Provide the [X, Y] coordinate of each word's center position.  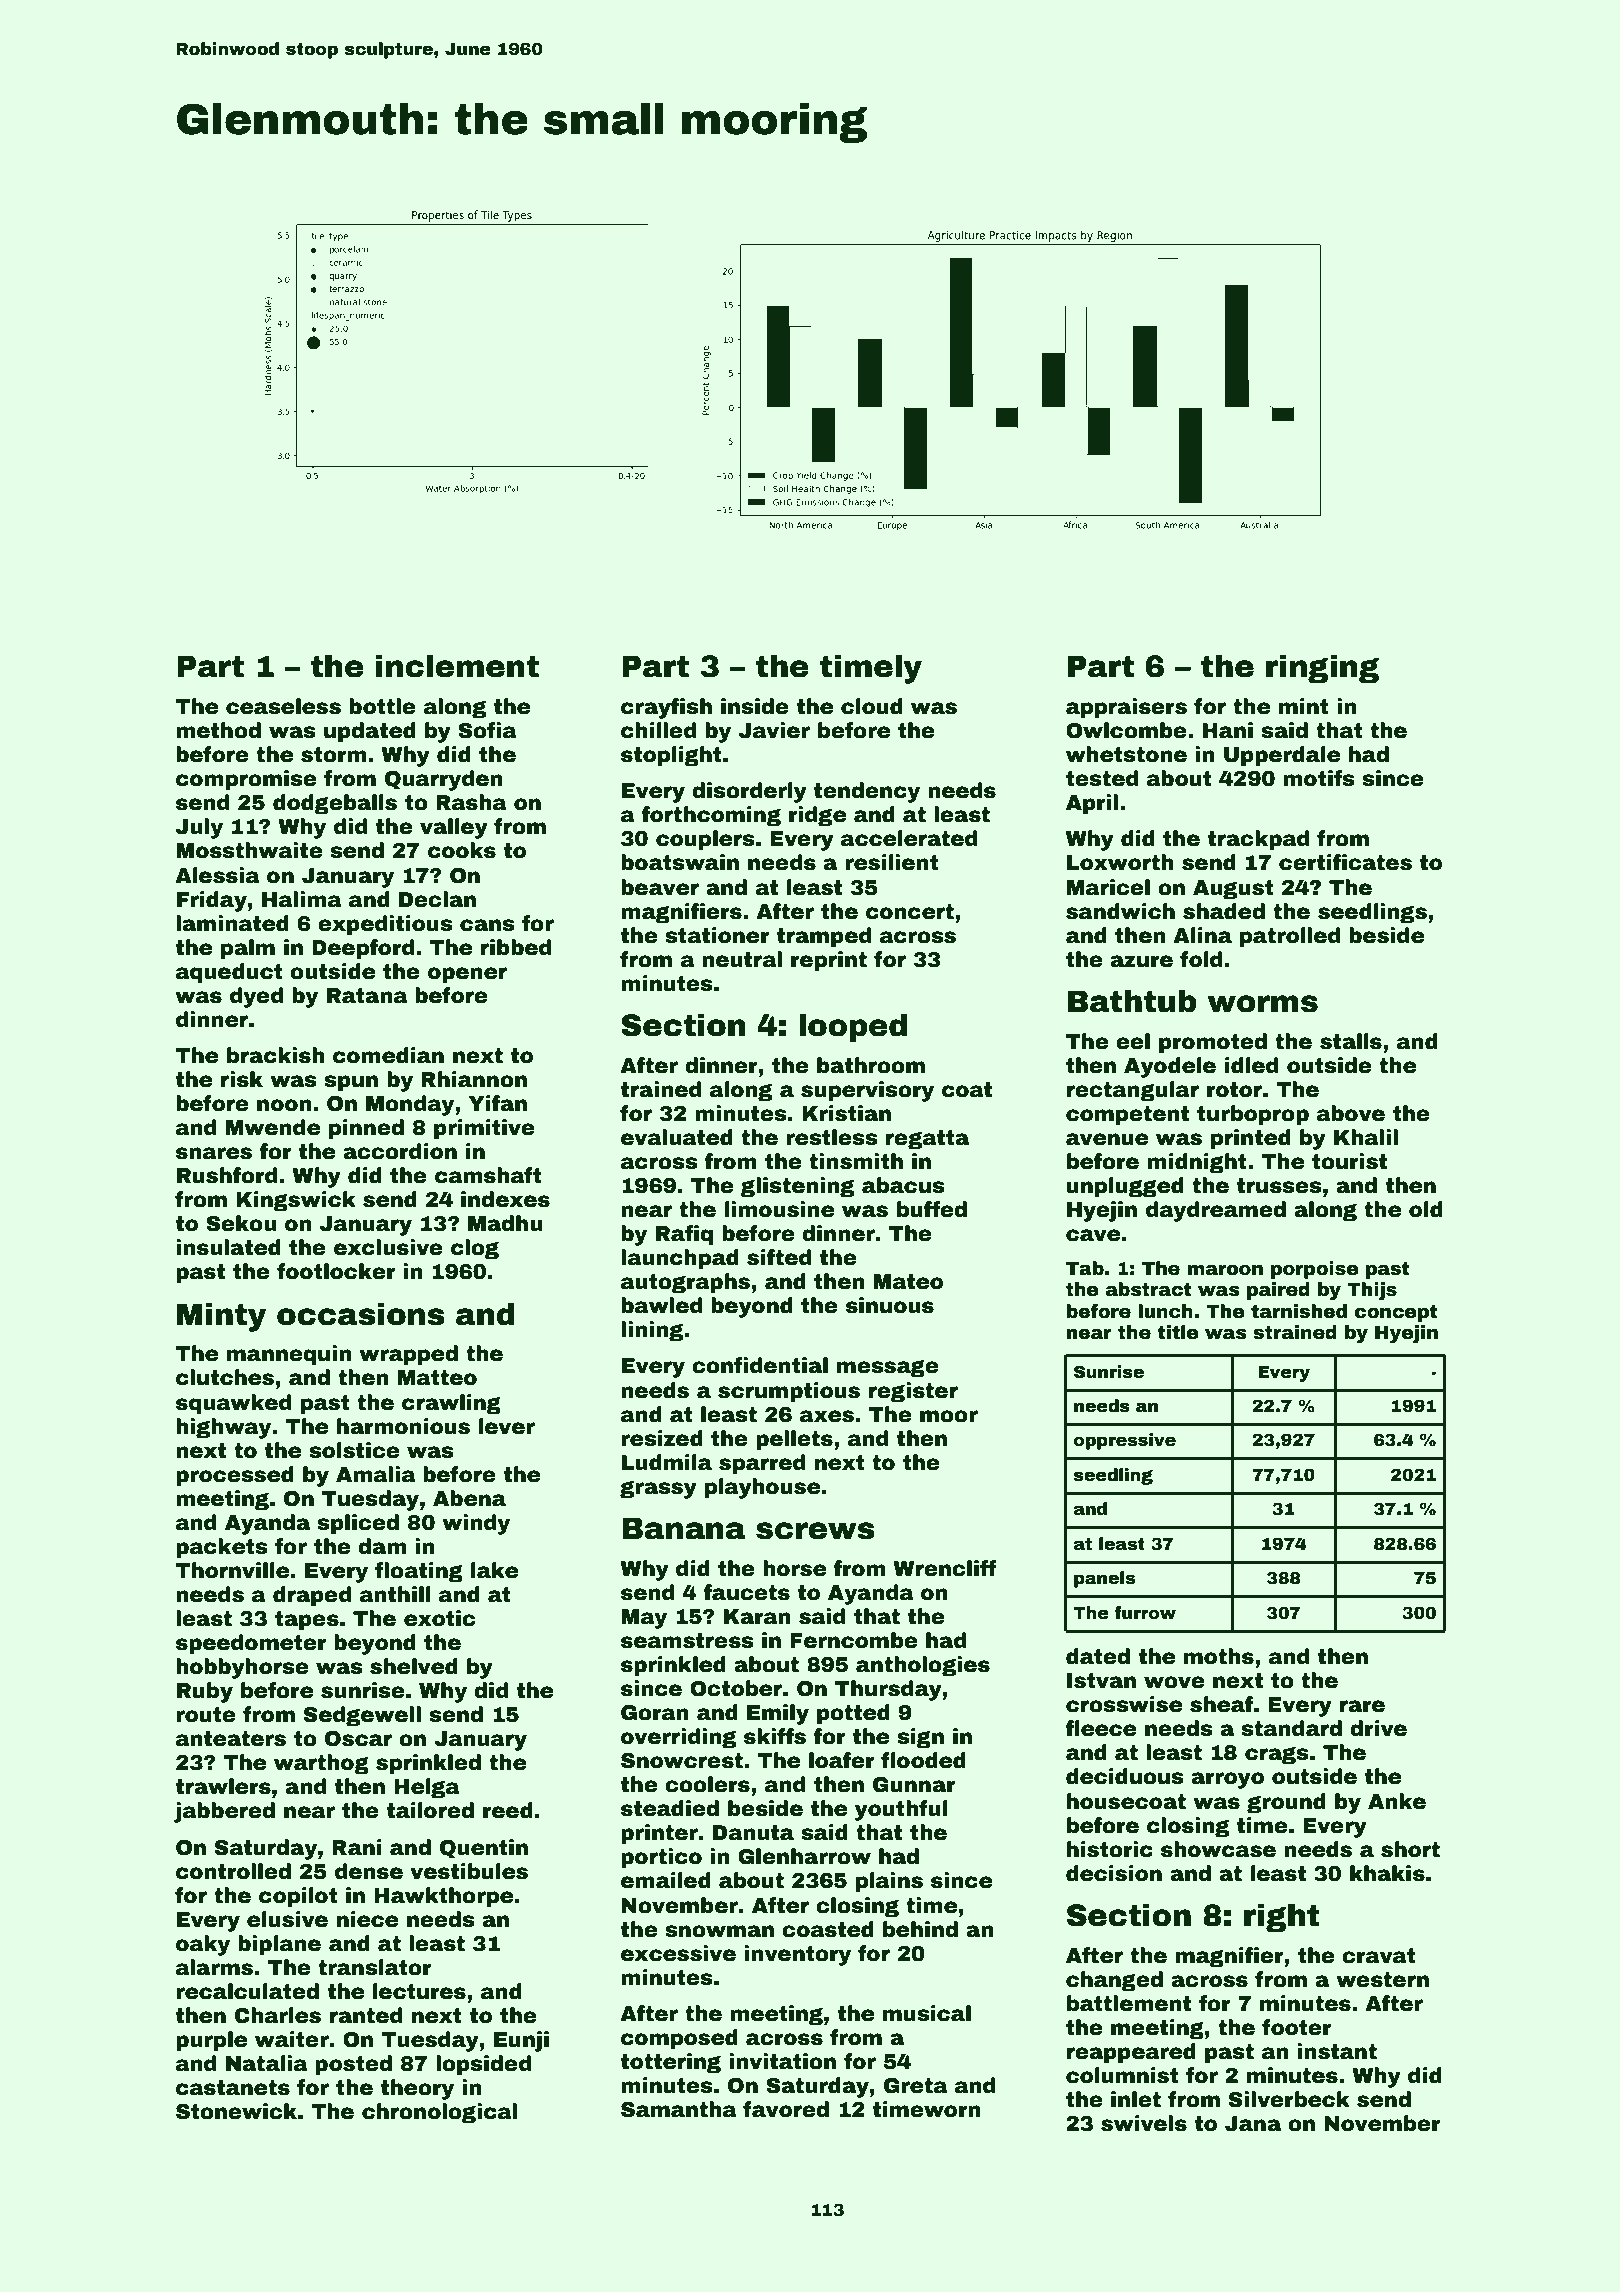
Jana [1253, 2124]
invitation [782, 2061]
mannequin [289, 1355]
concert [910, 912]
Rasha [471, 802]
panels [1104, 1579]
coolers [707, 1784]
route [206, 1715]
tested [1102, 778]
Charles [278, 2015]
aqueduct [229, 973]
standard [1292, 1728]
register [913, 1392]
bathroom [871, 1065]
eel [1133, 1041]
